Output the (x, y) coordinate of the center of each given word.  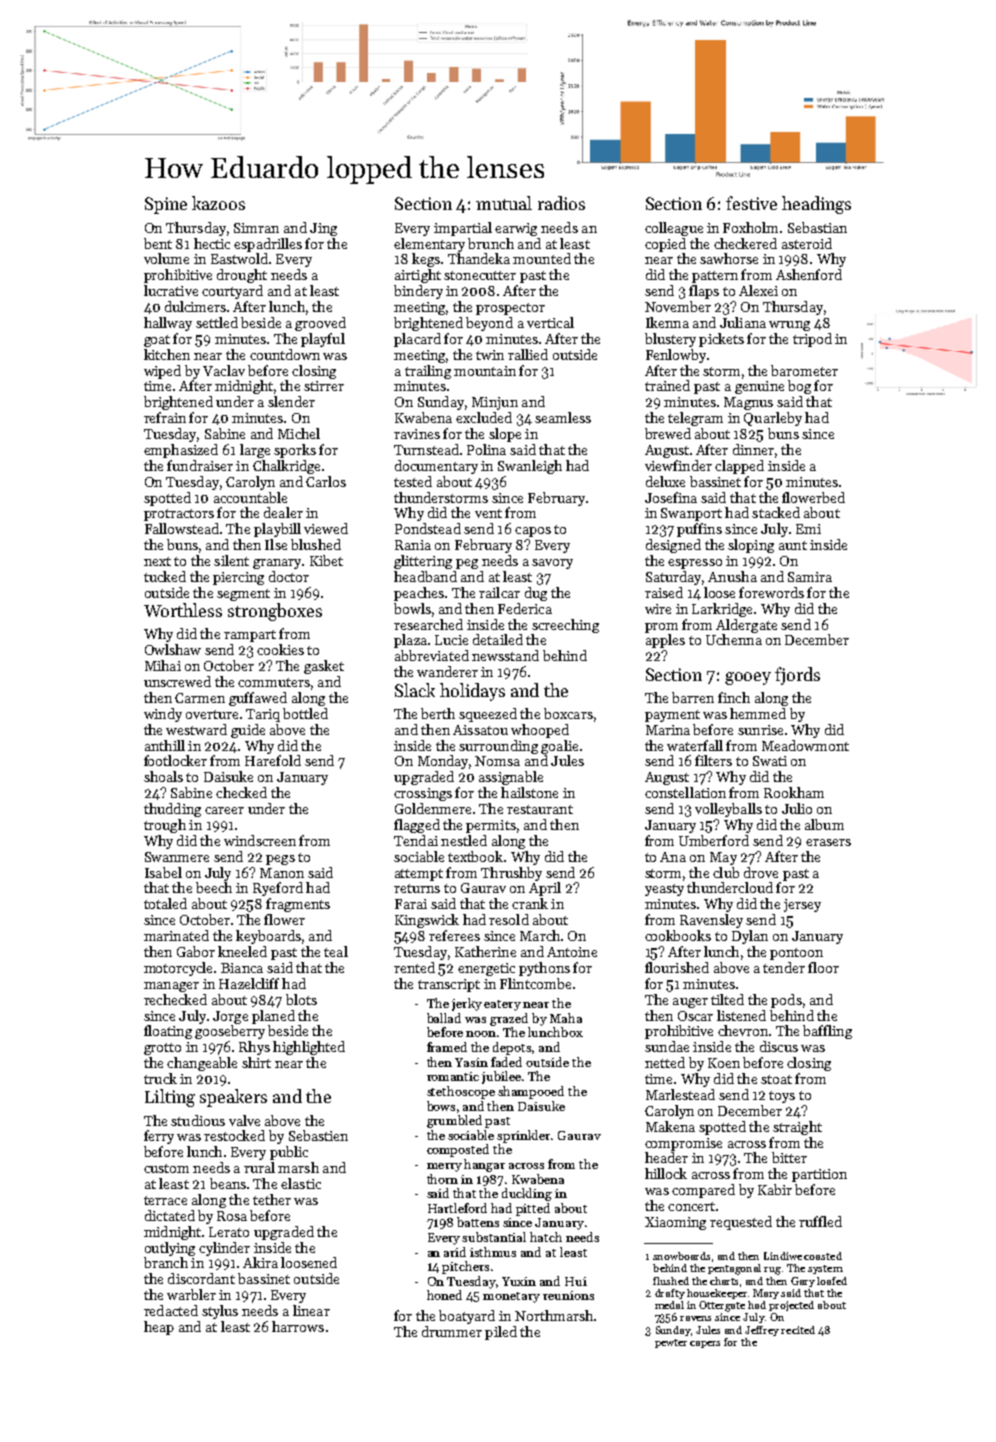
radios (561, 203)
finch (734, 697)
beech (214, 887)
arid (455, 1252)
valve (244, 1120)
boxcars (568, 713)
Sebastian (817, 227)
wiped (162, 372)
